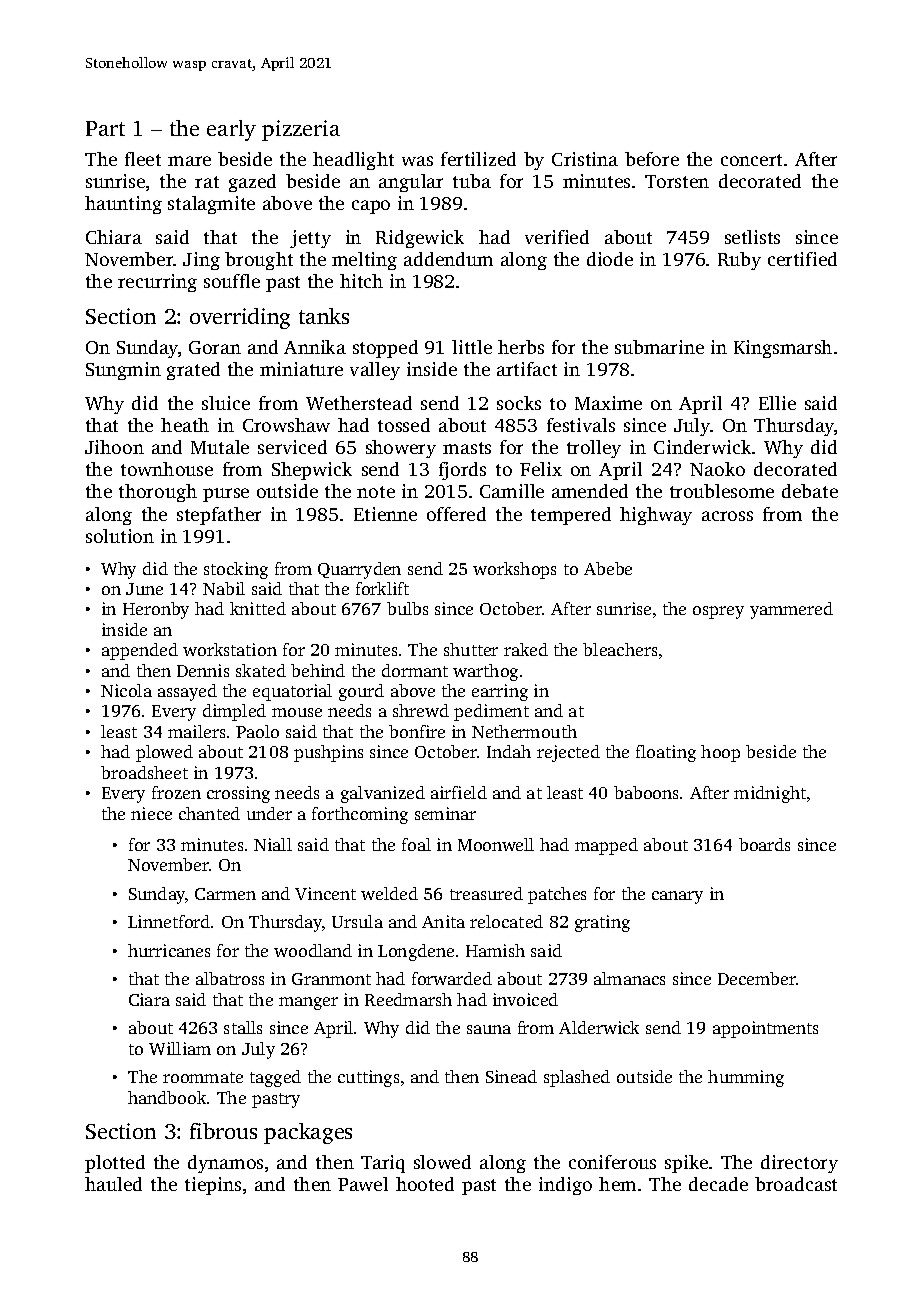  I want to click on niece, so click(151, 813).
